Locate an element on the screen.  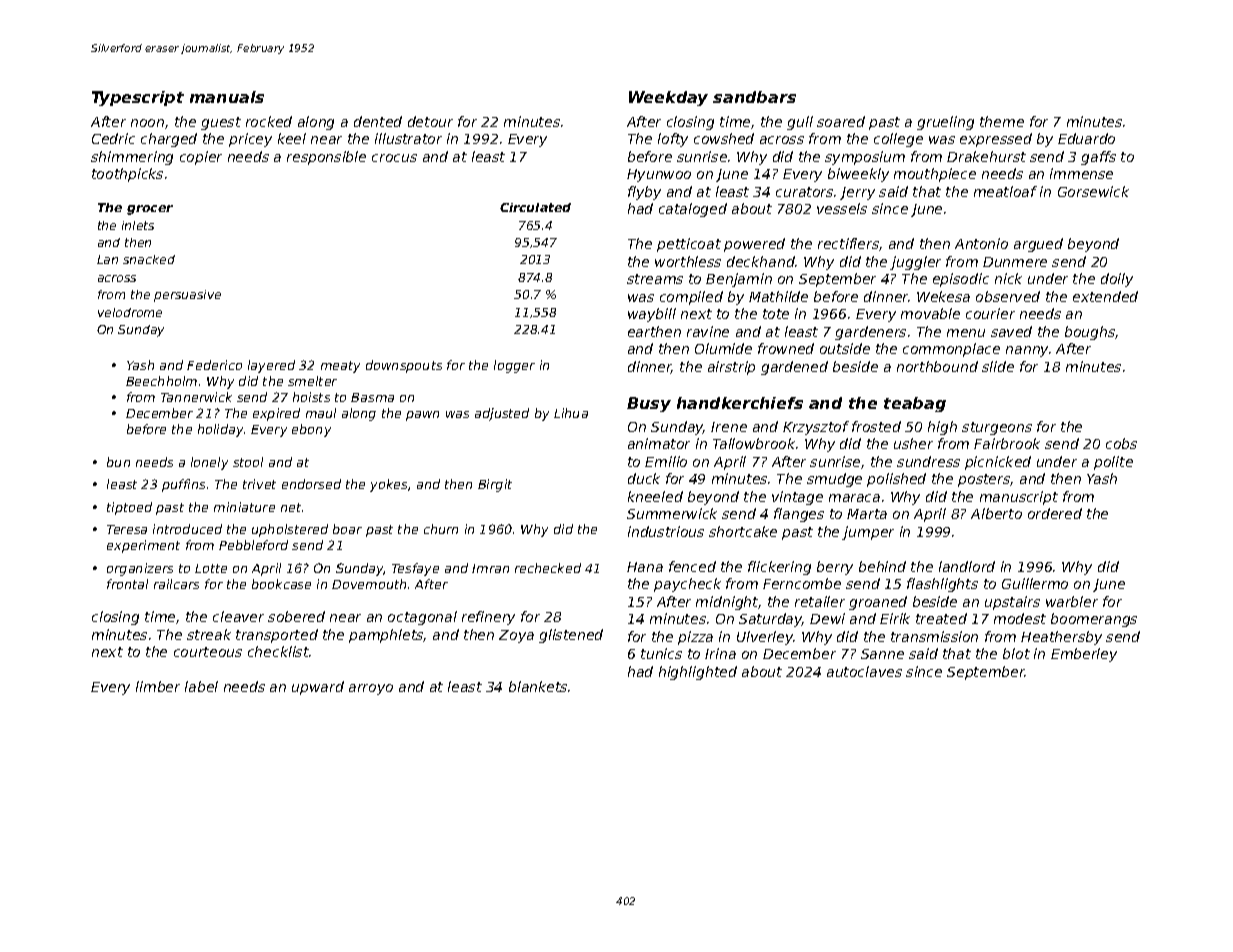
Emilio is located at coordinates (666, 461).
